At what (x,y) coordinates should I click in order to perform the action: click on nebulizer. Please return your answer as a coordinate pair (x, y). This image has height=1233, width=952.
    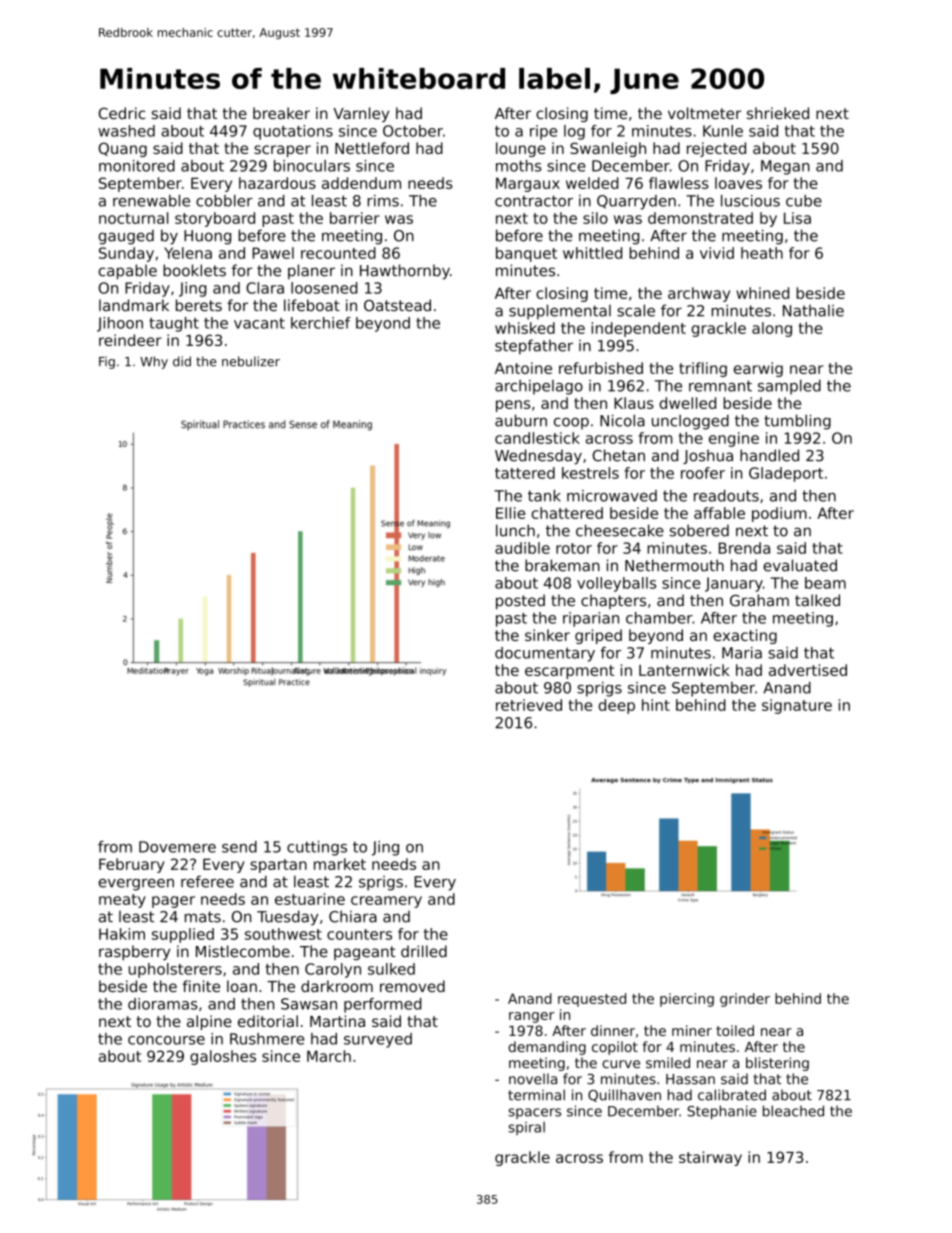
    Looking at the image, I should click on (251, 361).
